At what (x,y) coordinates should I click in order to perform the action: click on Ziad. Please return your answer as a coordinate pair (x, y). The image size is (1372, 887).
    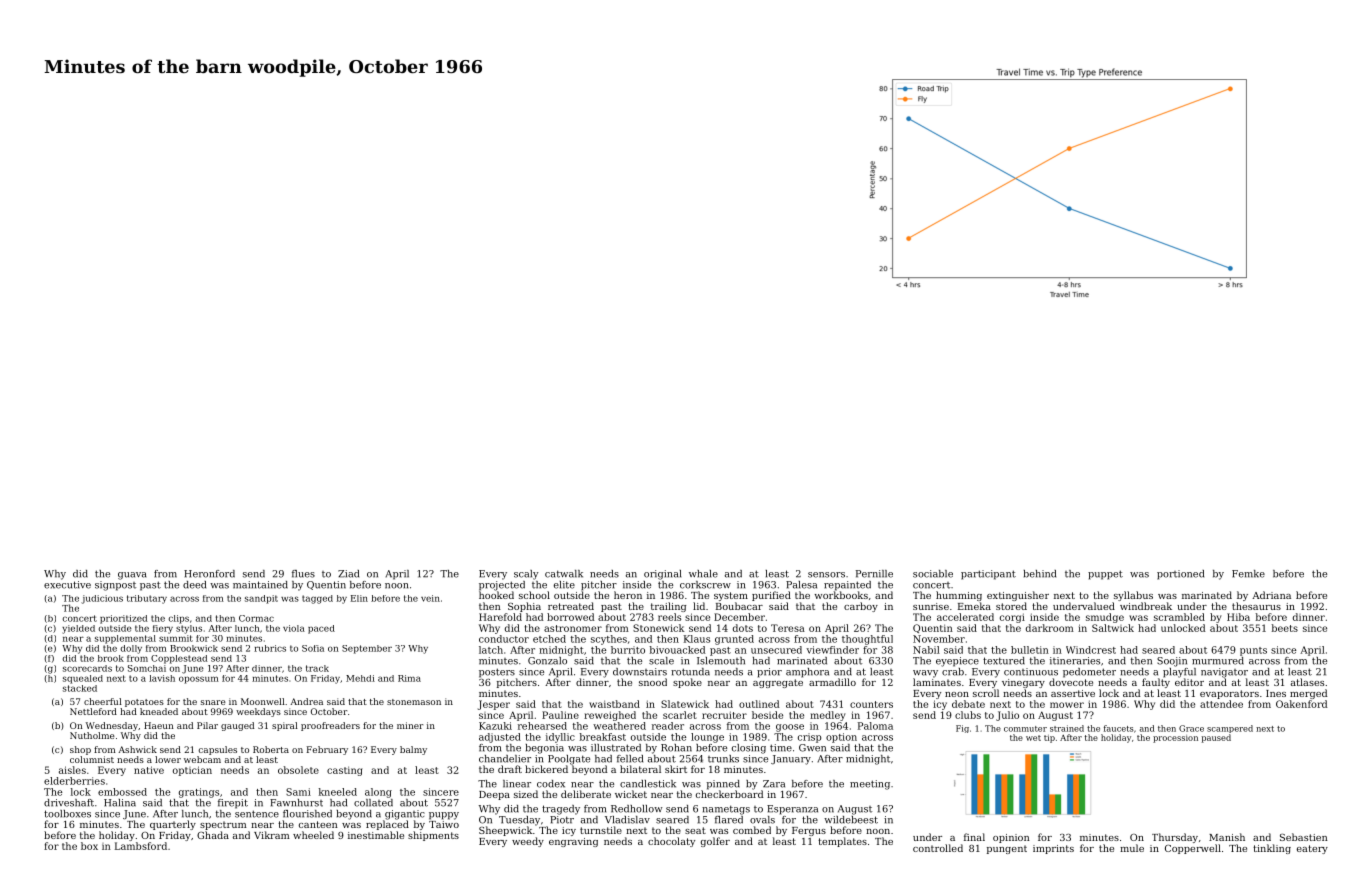
    Looking at the image, I should click on (348, 574).
